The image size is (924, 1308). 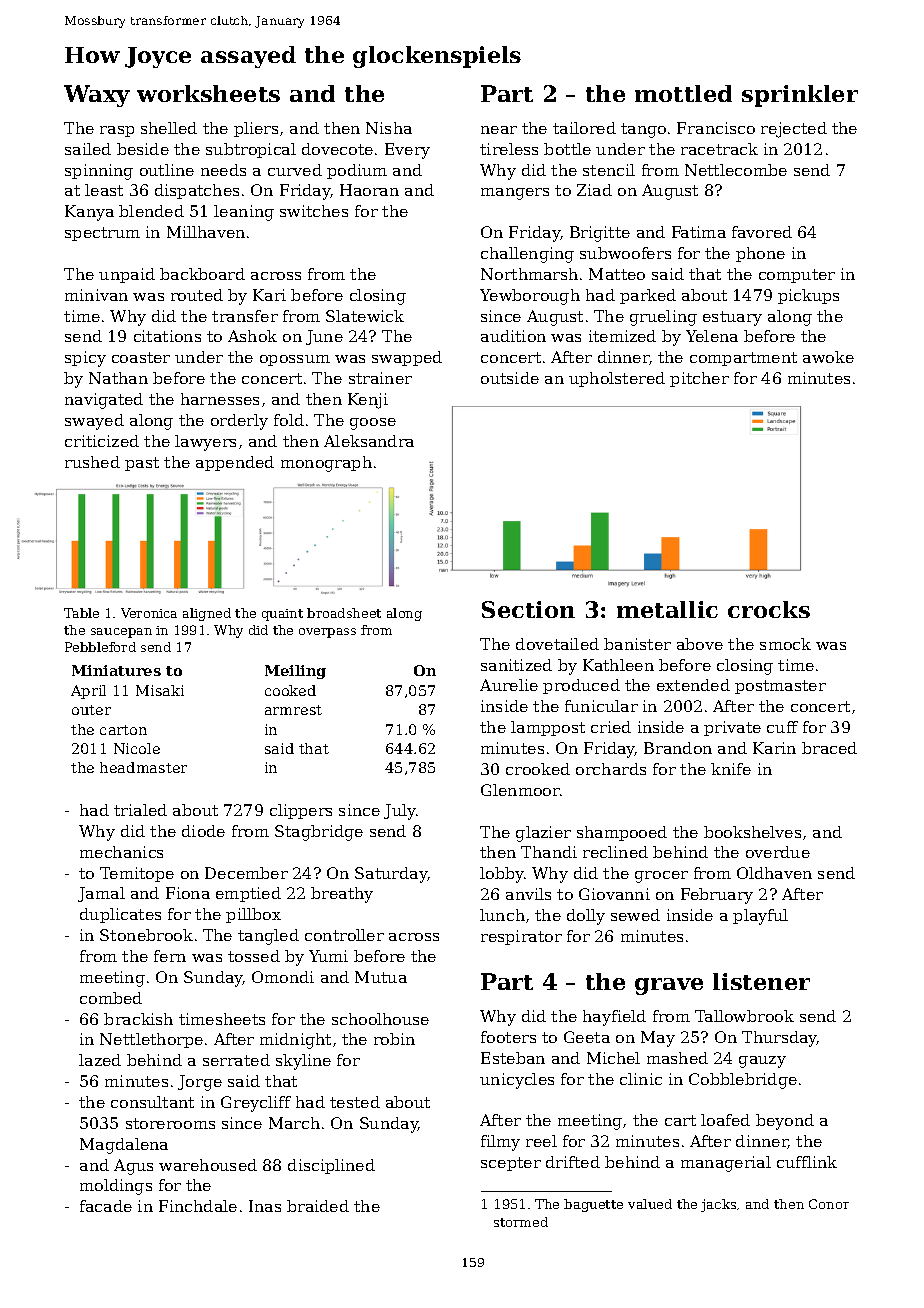 What do you see at coordinates (499, 130) in the screenshot?
I see `near` at bounding box center [499, 130].
